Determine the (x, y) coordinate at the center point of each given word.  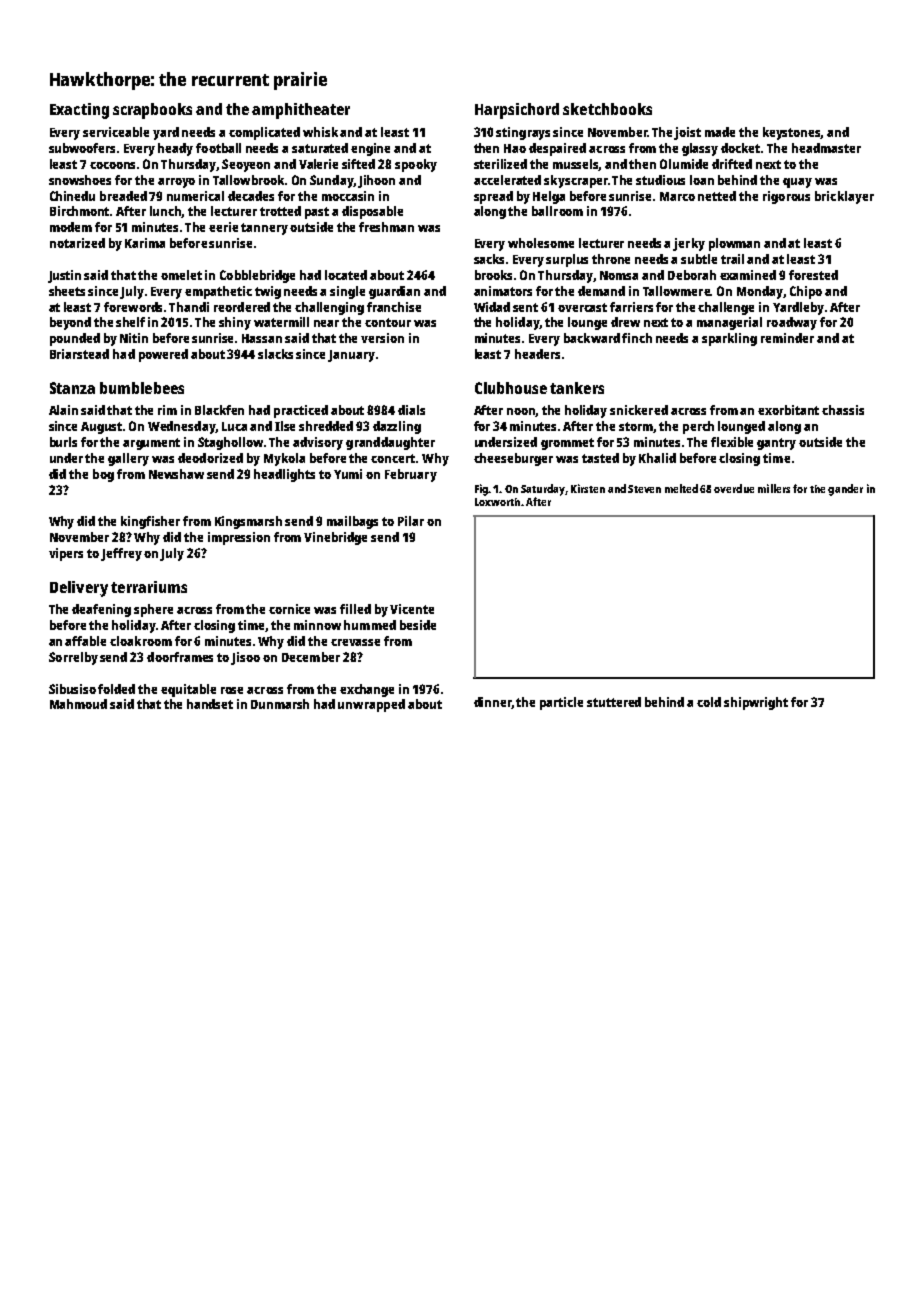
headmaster (826, 148)
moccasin (348, 196)
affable (85, 641)
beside (418, 625)
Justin (64, 276)
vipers (66, 554)
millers (774, 488)
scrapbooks (152, 111)
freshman (386, 227)
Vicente (412, 609)
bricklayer (844, 197)
